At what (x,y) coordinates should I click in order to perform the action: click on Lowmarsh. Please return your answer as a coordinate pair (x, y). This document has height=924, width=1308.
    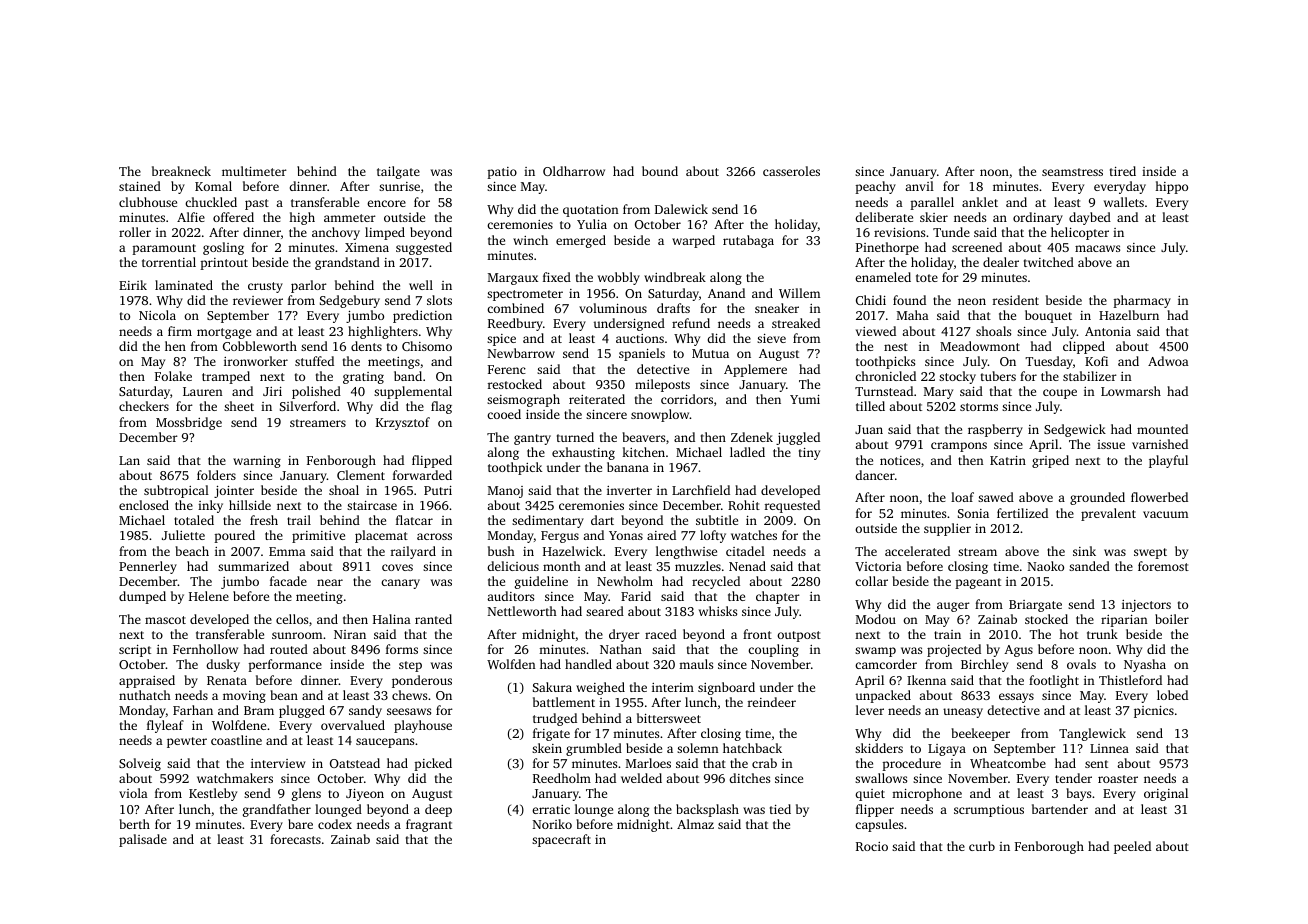
    Looking at the image, I should click on (1131, 391).
